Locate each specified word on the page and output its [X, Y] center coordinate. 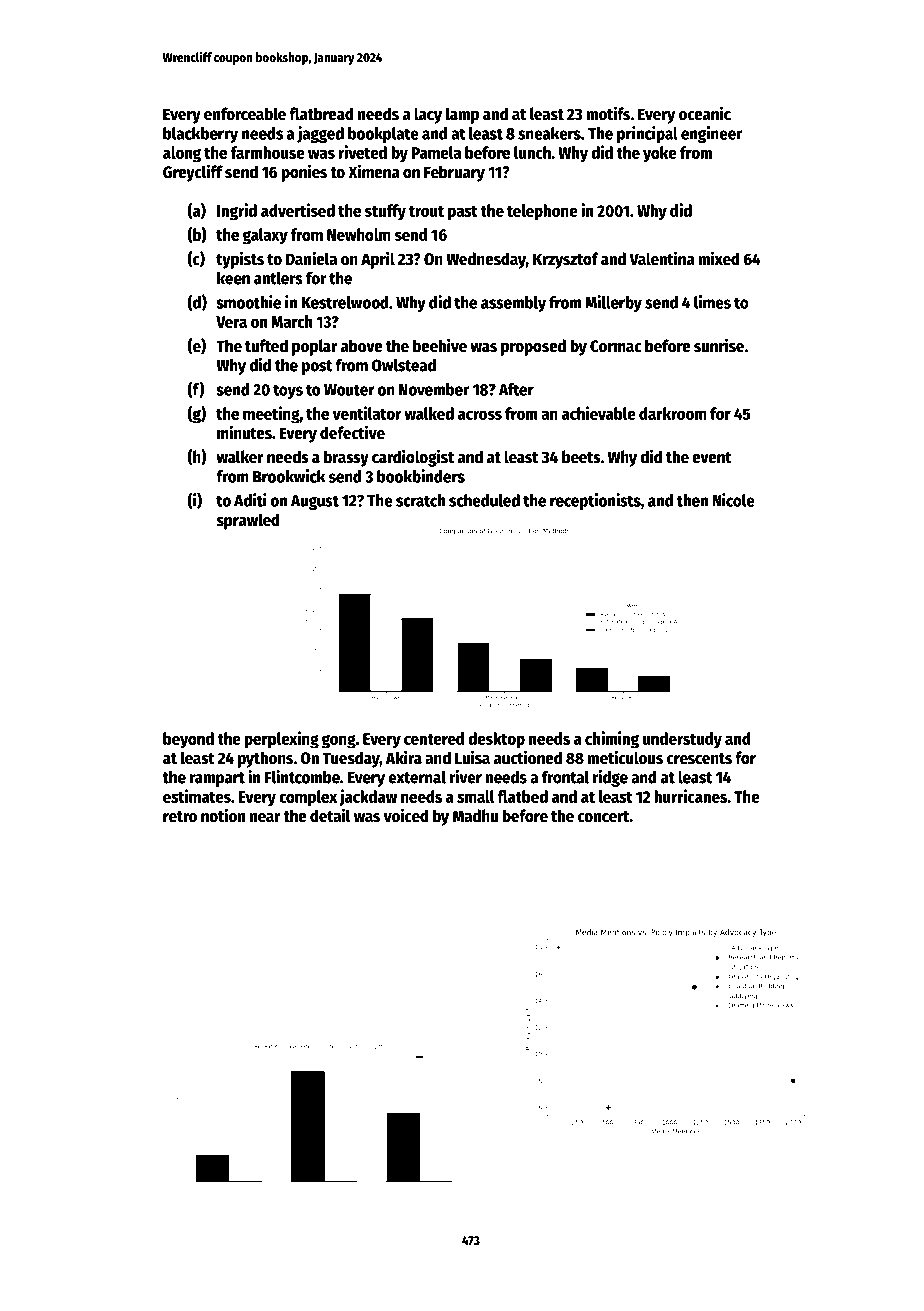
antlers [278, 278]
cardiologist [413, 458]
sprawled [248, 521]
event [712, 458]
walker [240, 457]
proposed [533, 347]
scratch [420, 500]
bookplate [383, 135]
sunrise [719, 345]
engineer [711, 134]
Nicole [733, 500]
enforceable [245, 114]
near [265, 818]
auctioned [528, 757]
